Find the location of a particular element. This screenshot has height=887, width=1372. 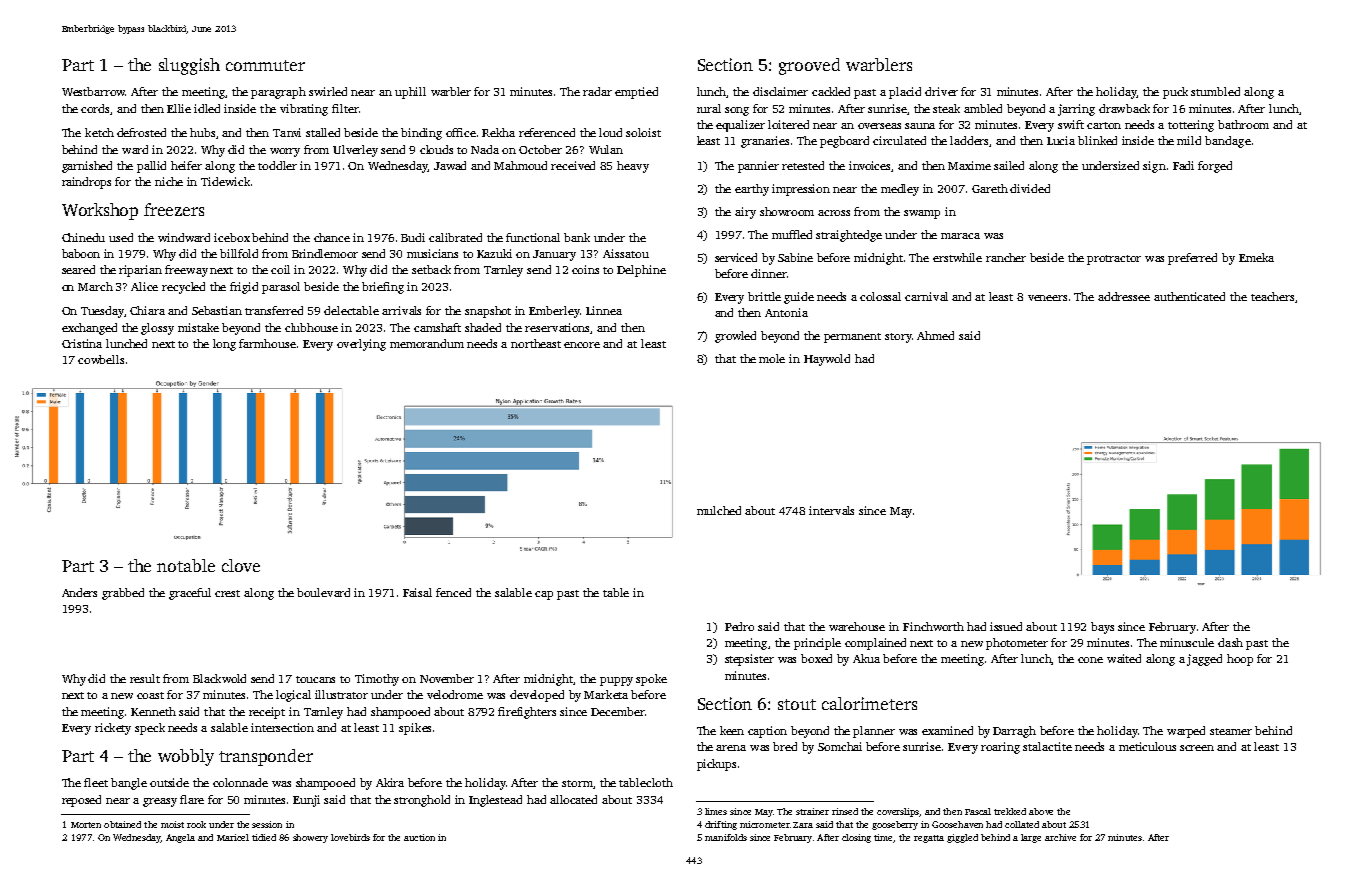

sluggish is located at coordinates (189, 66).
